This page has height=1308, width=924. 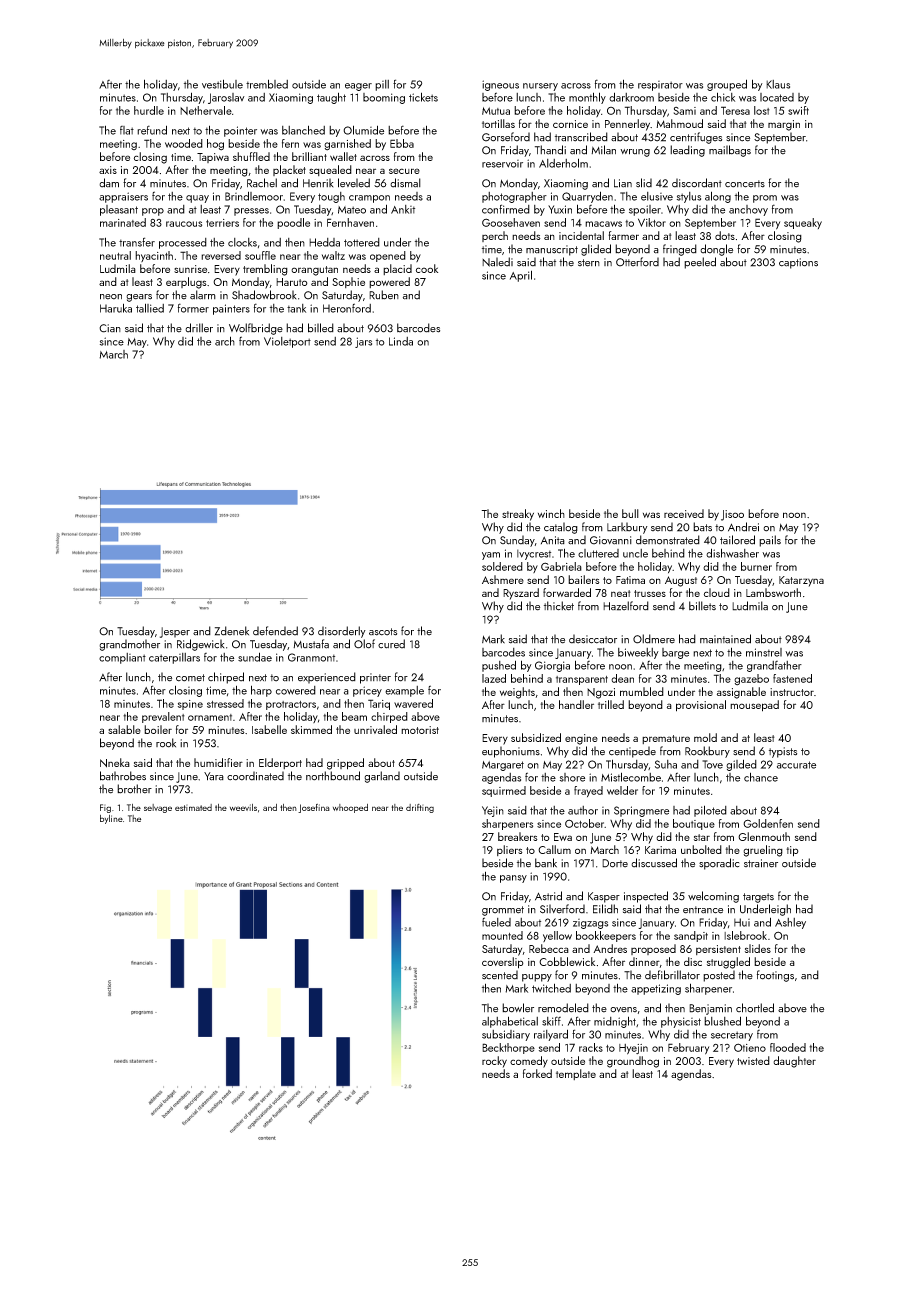 What do you see at coordinates (109, 183) in the page?
I see `dam` at bounding box center [109, 183].
